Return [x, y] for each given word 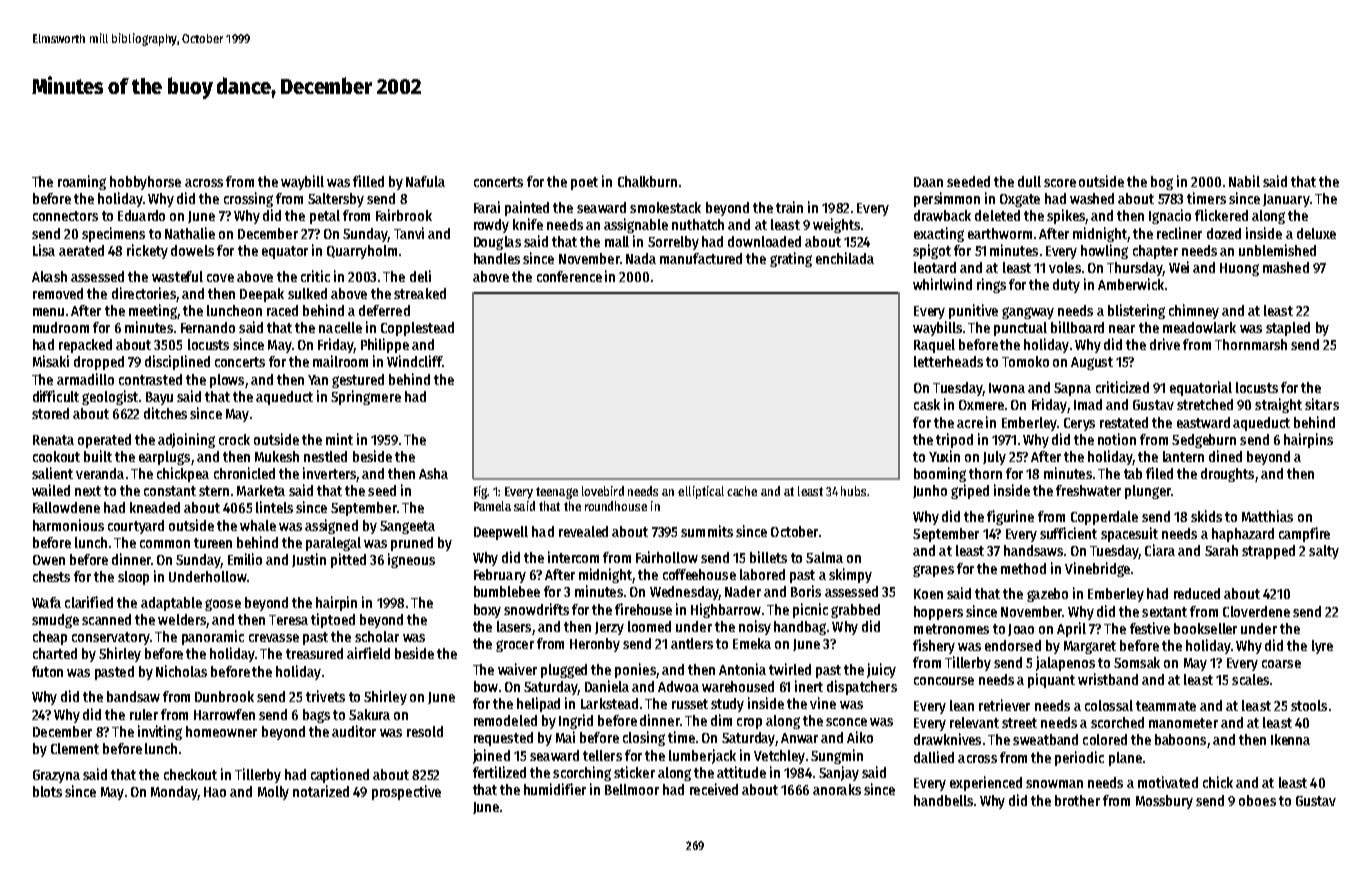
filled [368, 181]
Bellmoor [632, 789]
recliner [1179, 233]
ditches [165, 413]
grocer [515, 646]
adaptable [171, 604]
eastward [1203, 422]
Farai [487, 207]
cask [927, 404]
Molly [273, 793]
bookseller [1205, 628]
